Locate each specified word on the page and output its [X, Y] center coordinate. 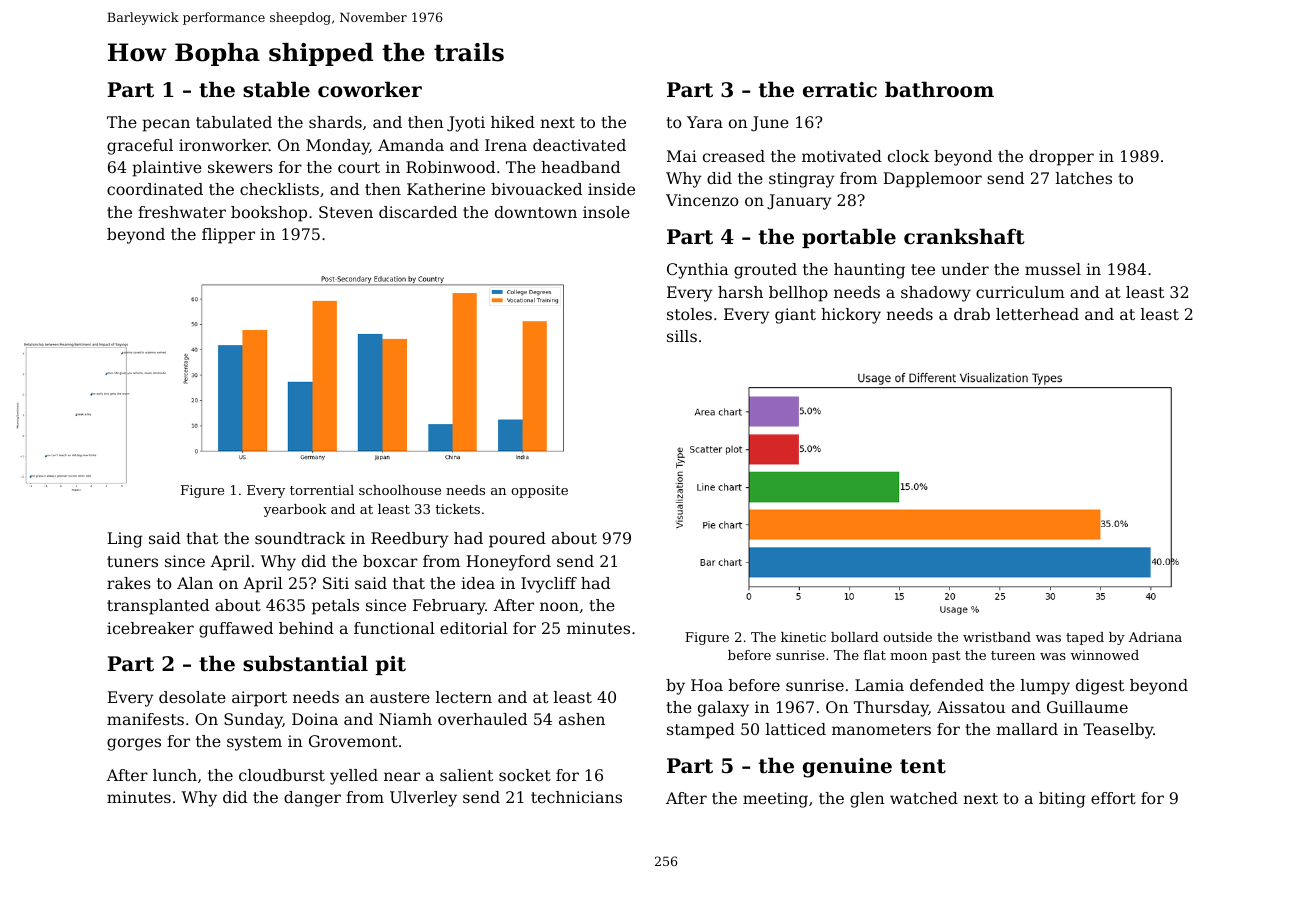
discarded [418, 212]
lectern [464, 697]
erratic [840, 90]
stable [276, 89]
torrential [322, 490]
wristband [997, 637]
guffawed [236, 630]
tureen [1013, 655]
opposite [539, 491]
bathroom [939, 89]
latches [1084, 178]
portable [849, 238]
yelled [354, 777]
